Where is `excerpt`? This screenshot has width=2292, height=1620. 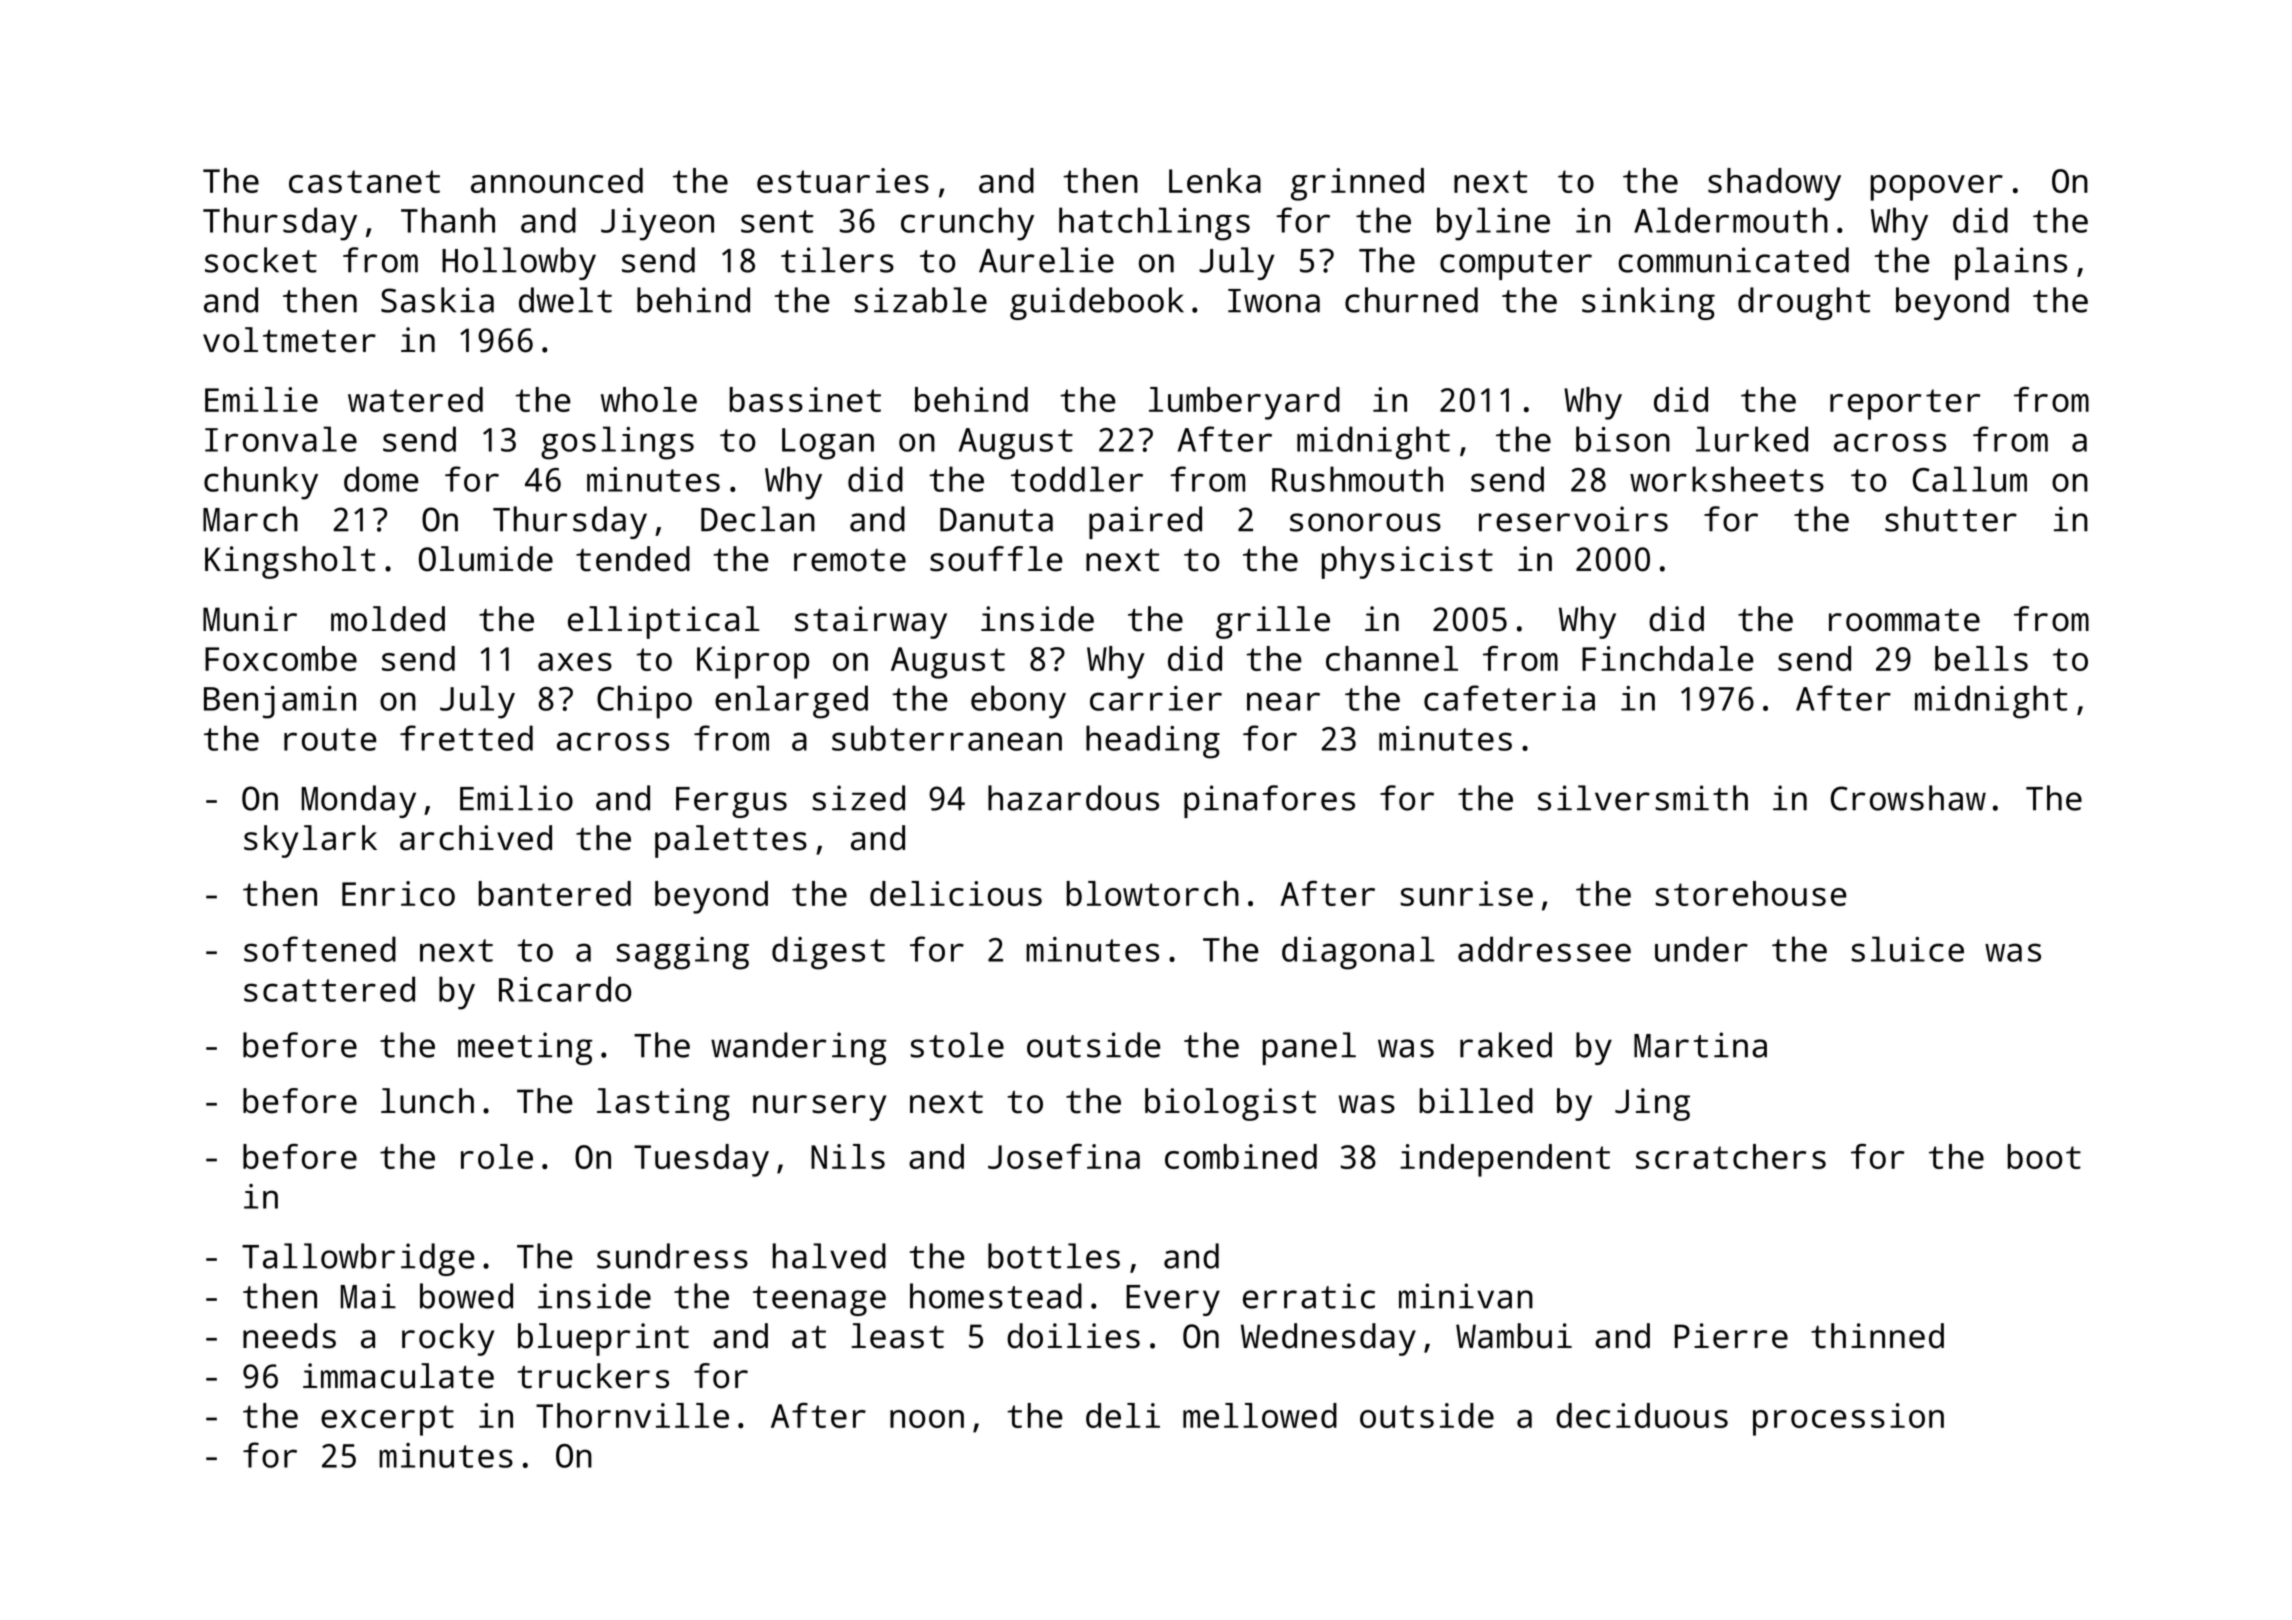 excerpt is located at coordinates (387, 1420).
